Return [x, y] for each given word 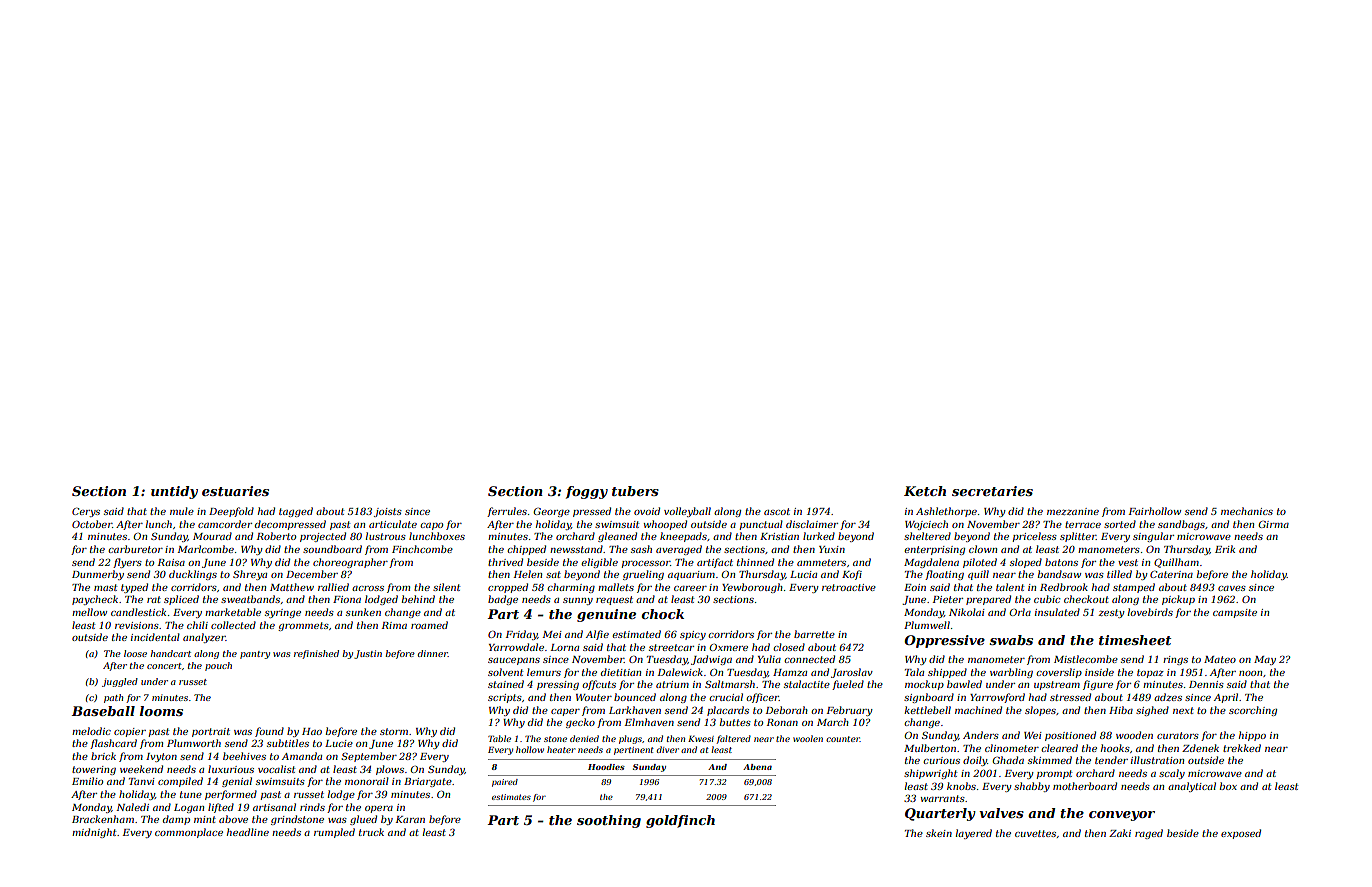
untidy [174, 492]
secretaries [992, 491]
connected [809, 659]
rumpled [334, 833]
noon [1250, 673]
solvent [506, 672]
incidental [155, 637]
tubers [635, 491]
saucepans [514, 661]
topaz [1150, 673]
